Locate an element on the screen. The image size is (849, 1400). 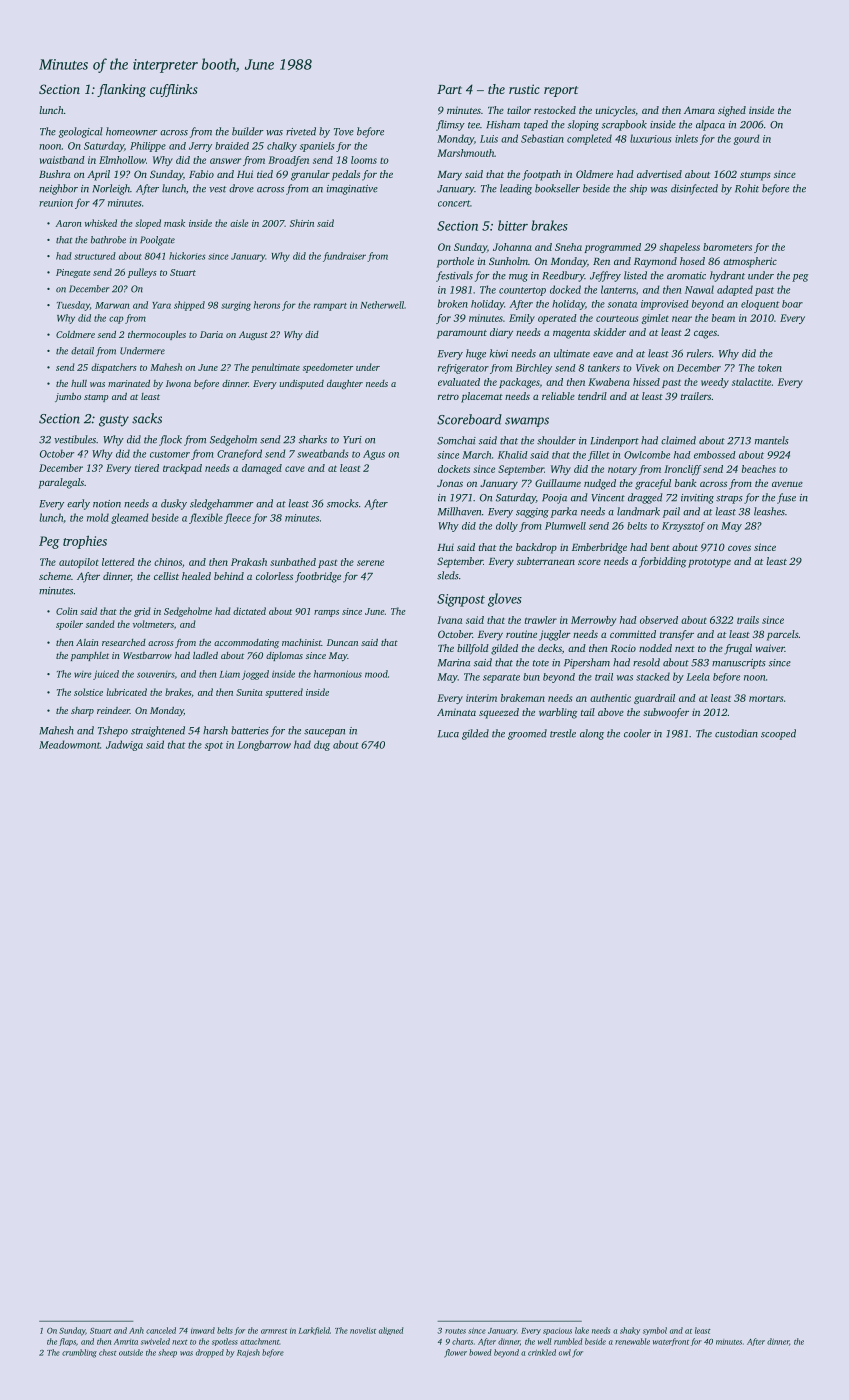
eloquent is located at coordinates (760, 305).
